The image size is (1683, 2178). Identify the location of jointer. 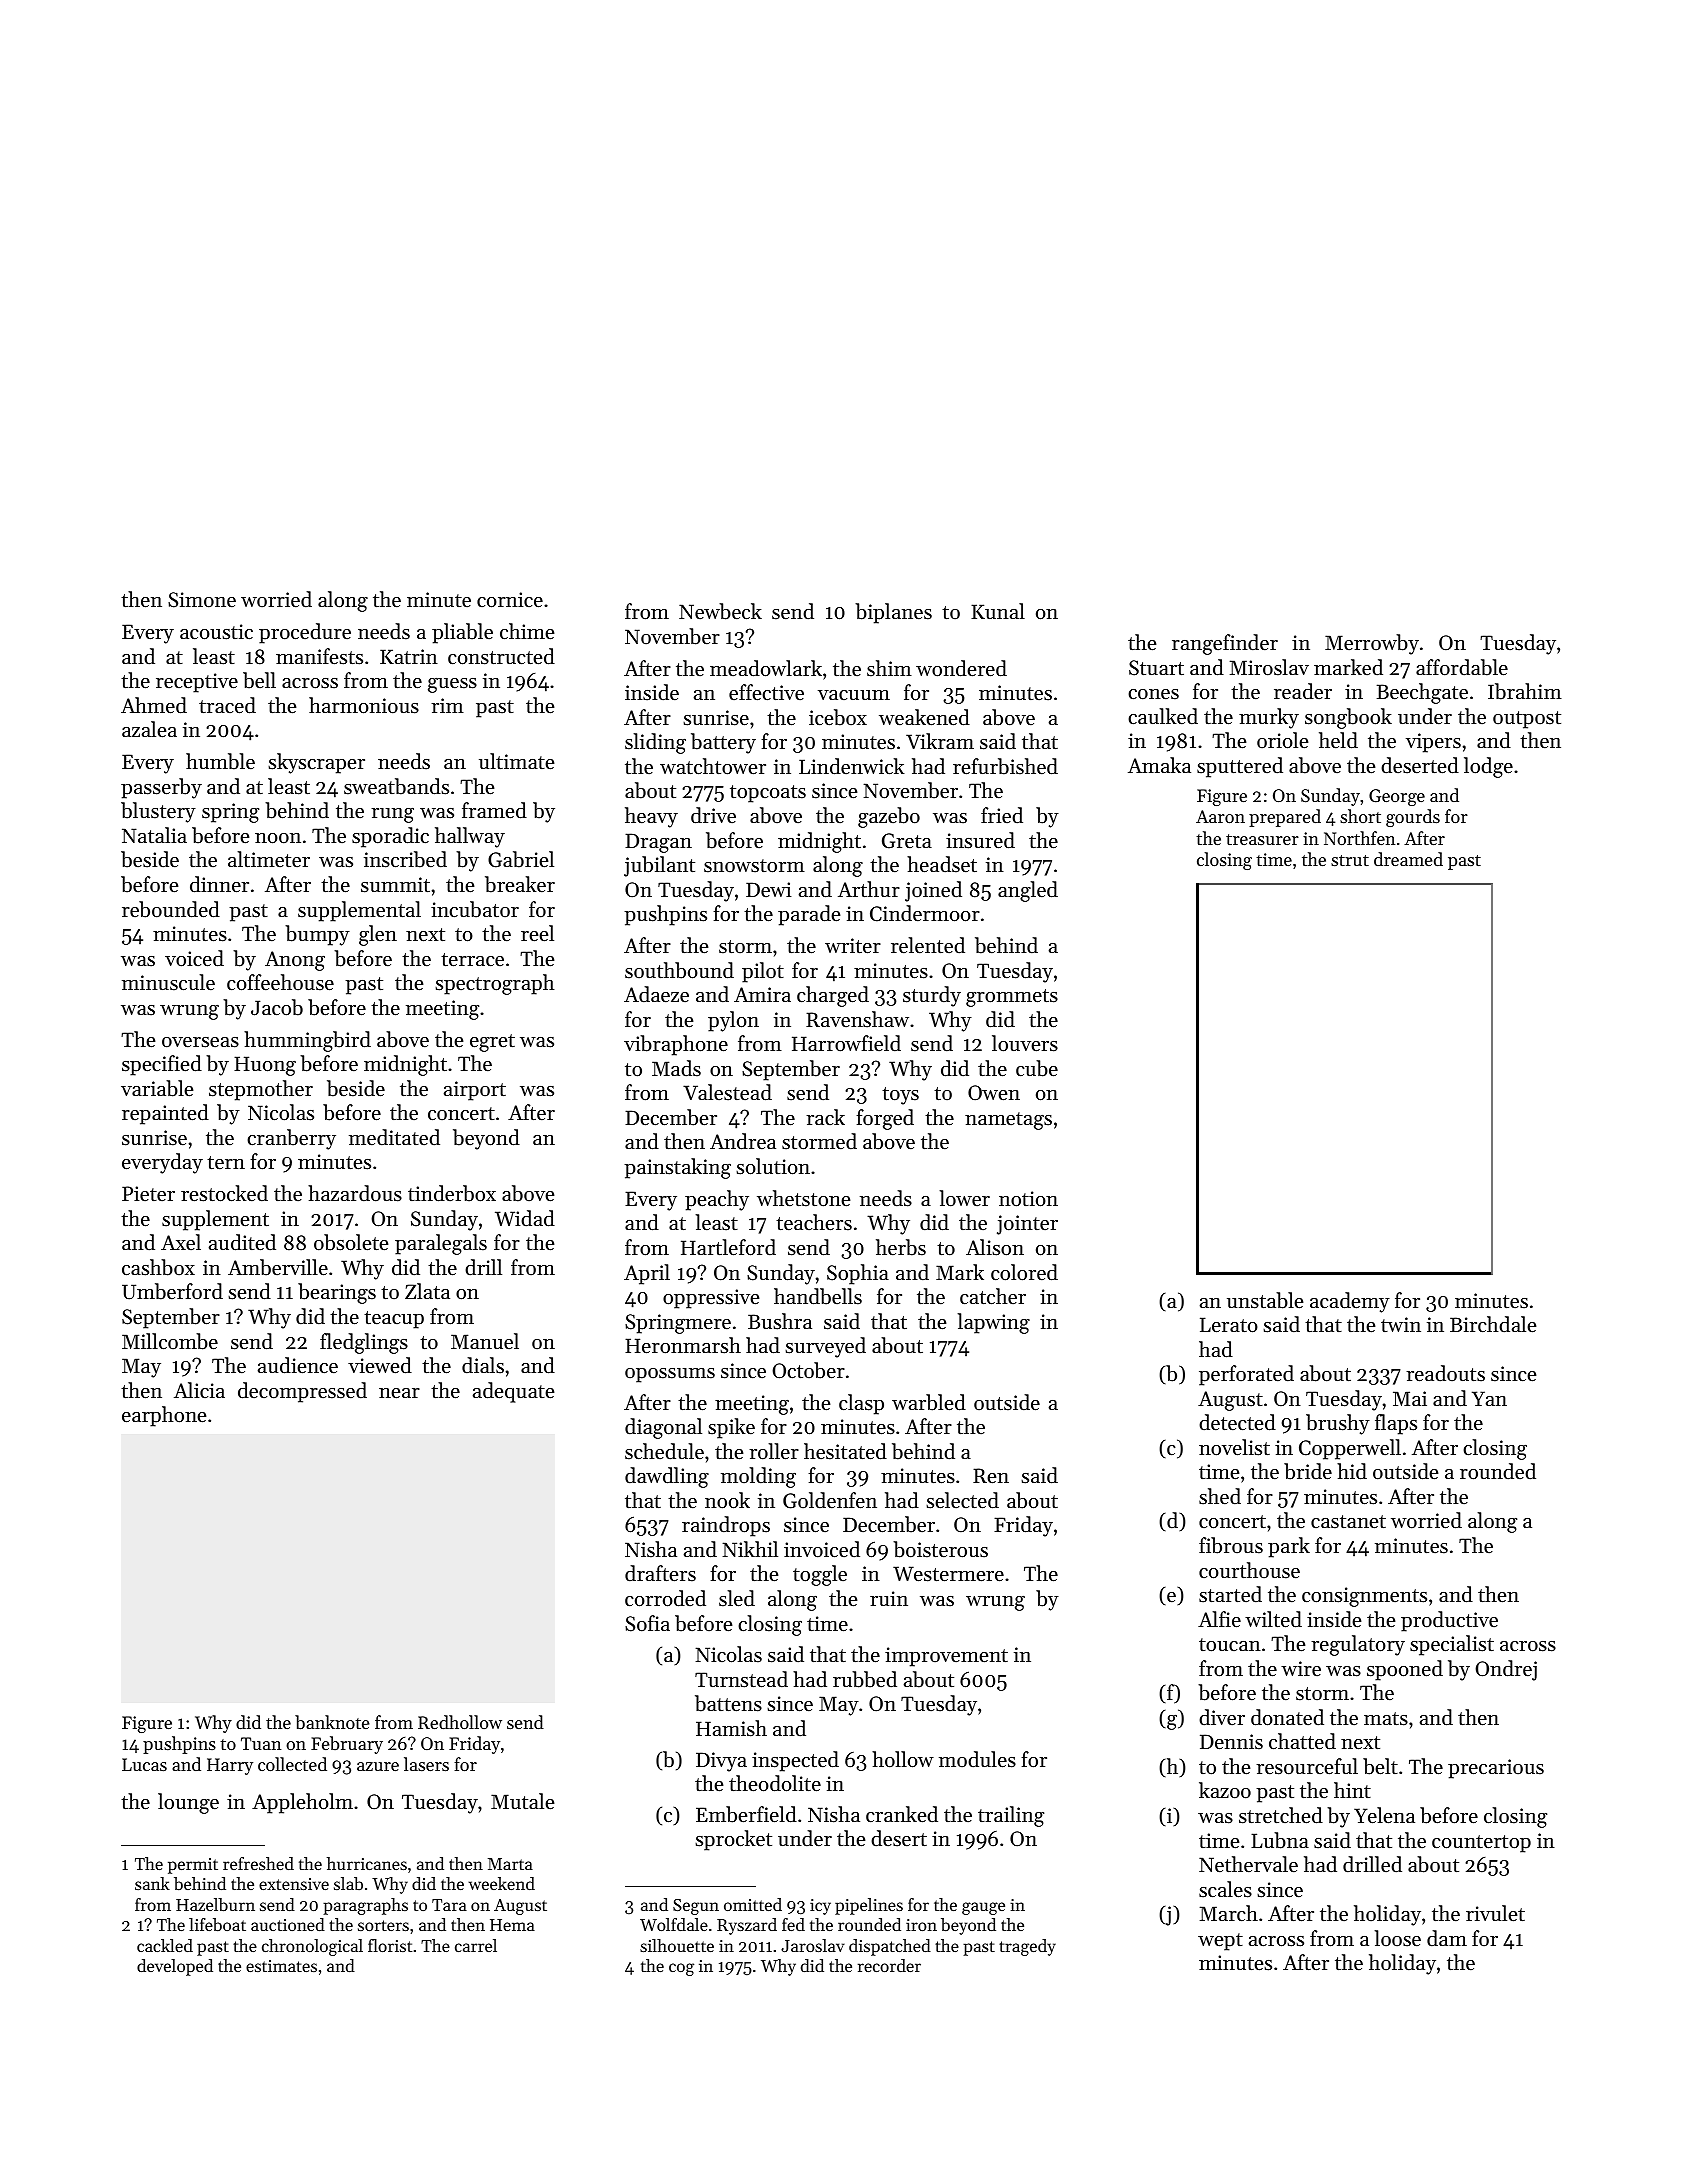
(1027, 1225).
